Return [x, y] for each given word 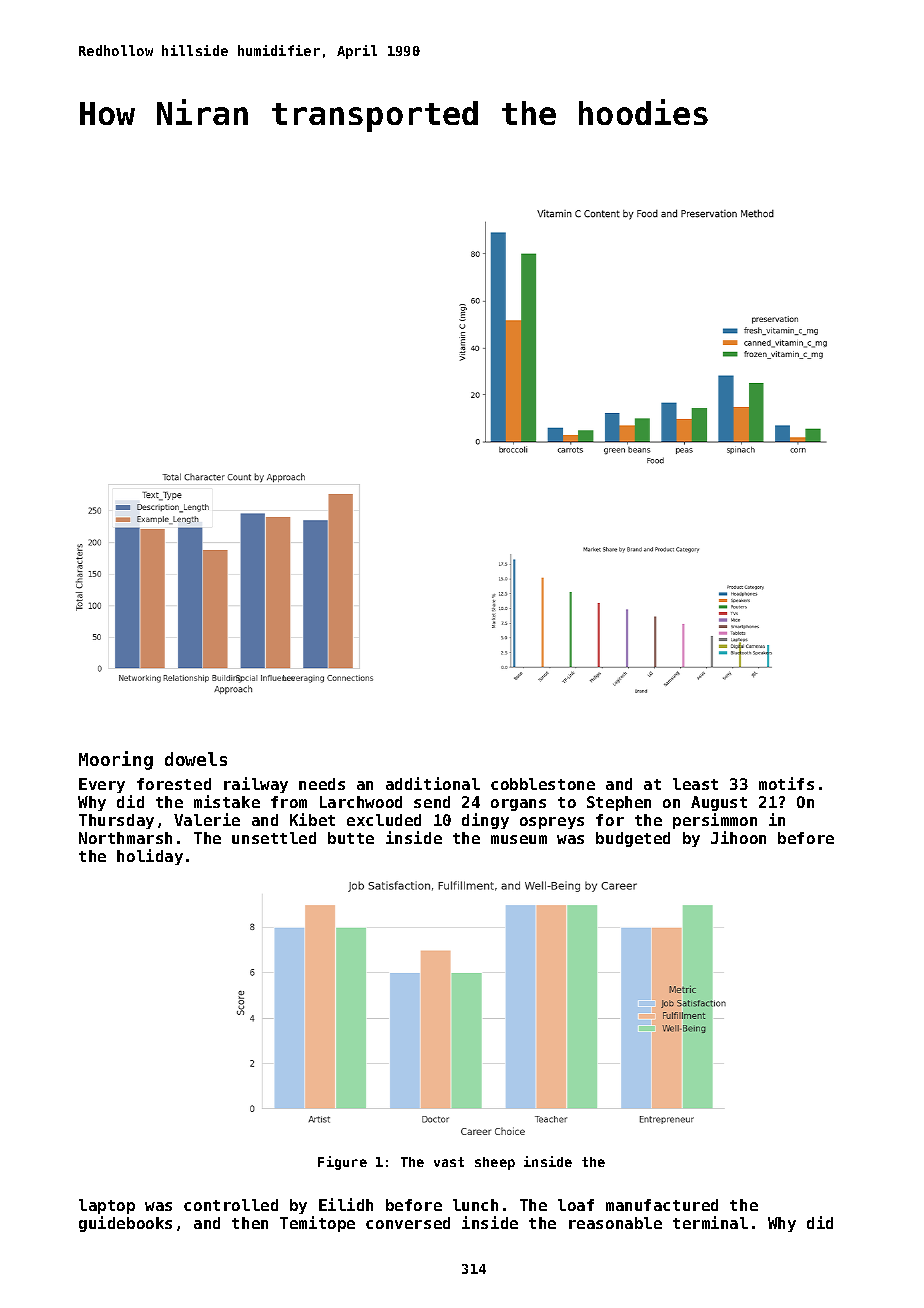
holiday [150, 857]
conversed [408, 1223]
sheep [495, 1163]
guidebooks [125, 1224]
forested [174, 784]
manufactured [662, 1205]
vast [449, 1162]
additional [433, 783]
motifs [786, 783]
